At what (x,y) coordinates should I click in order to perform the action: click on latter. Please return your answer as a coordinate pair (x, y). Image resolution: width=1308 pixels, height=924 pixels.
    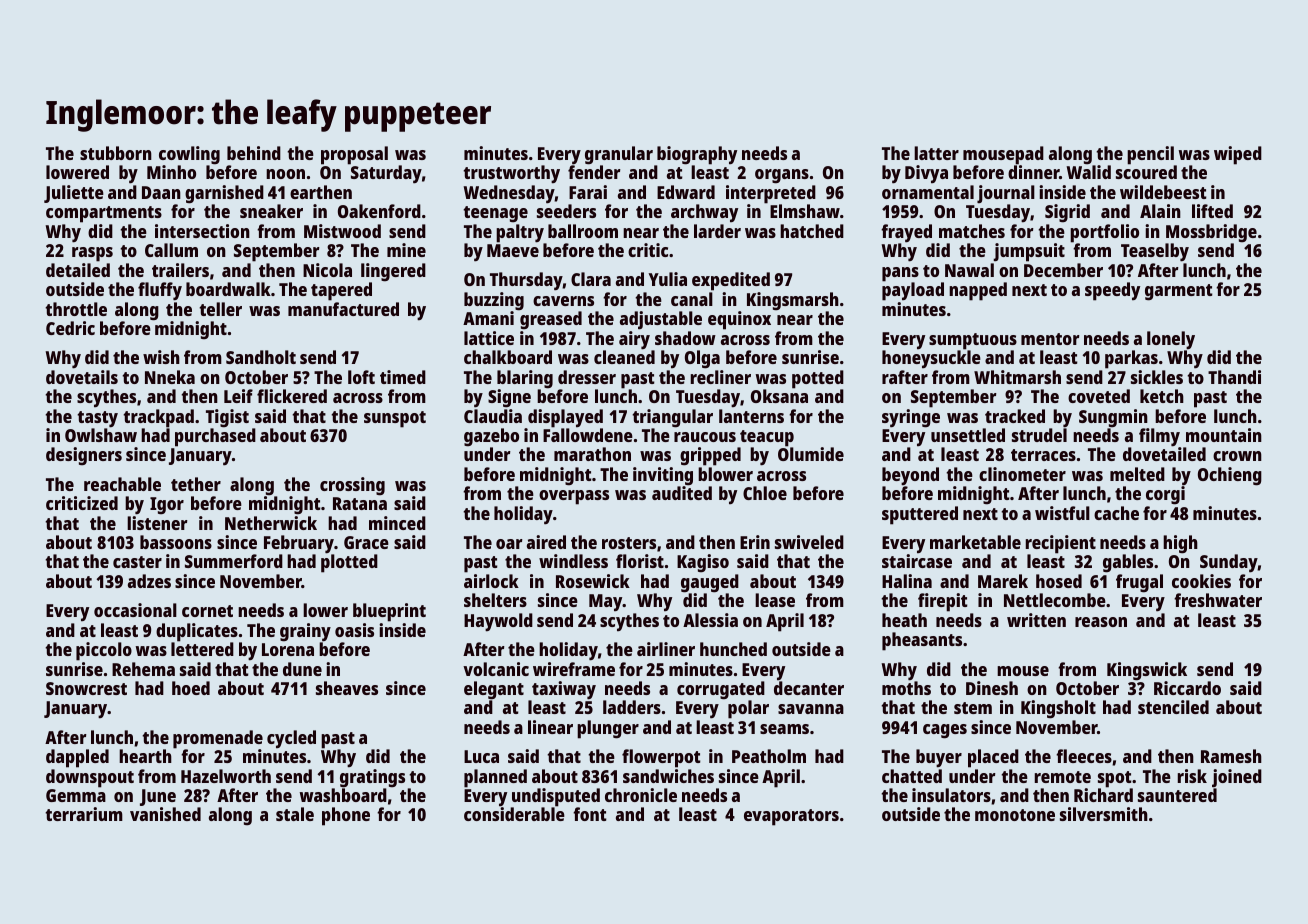
    Looking at the image, I should click on (936, 153).
